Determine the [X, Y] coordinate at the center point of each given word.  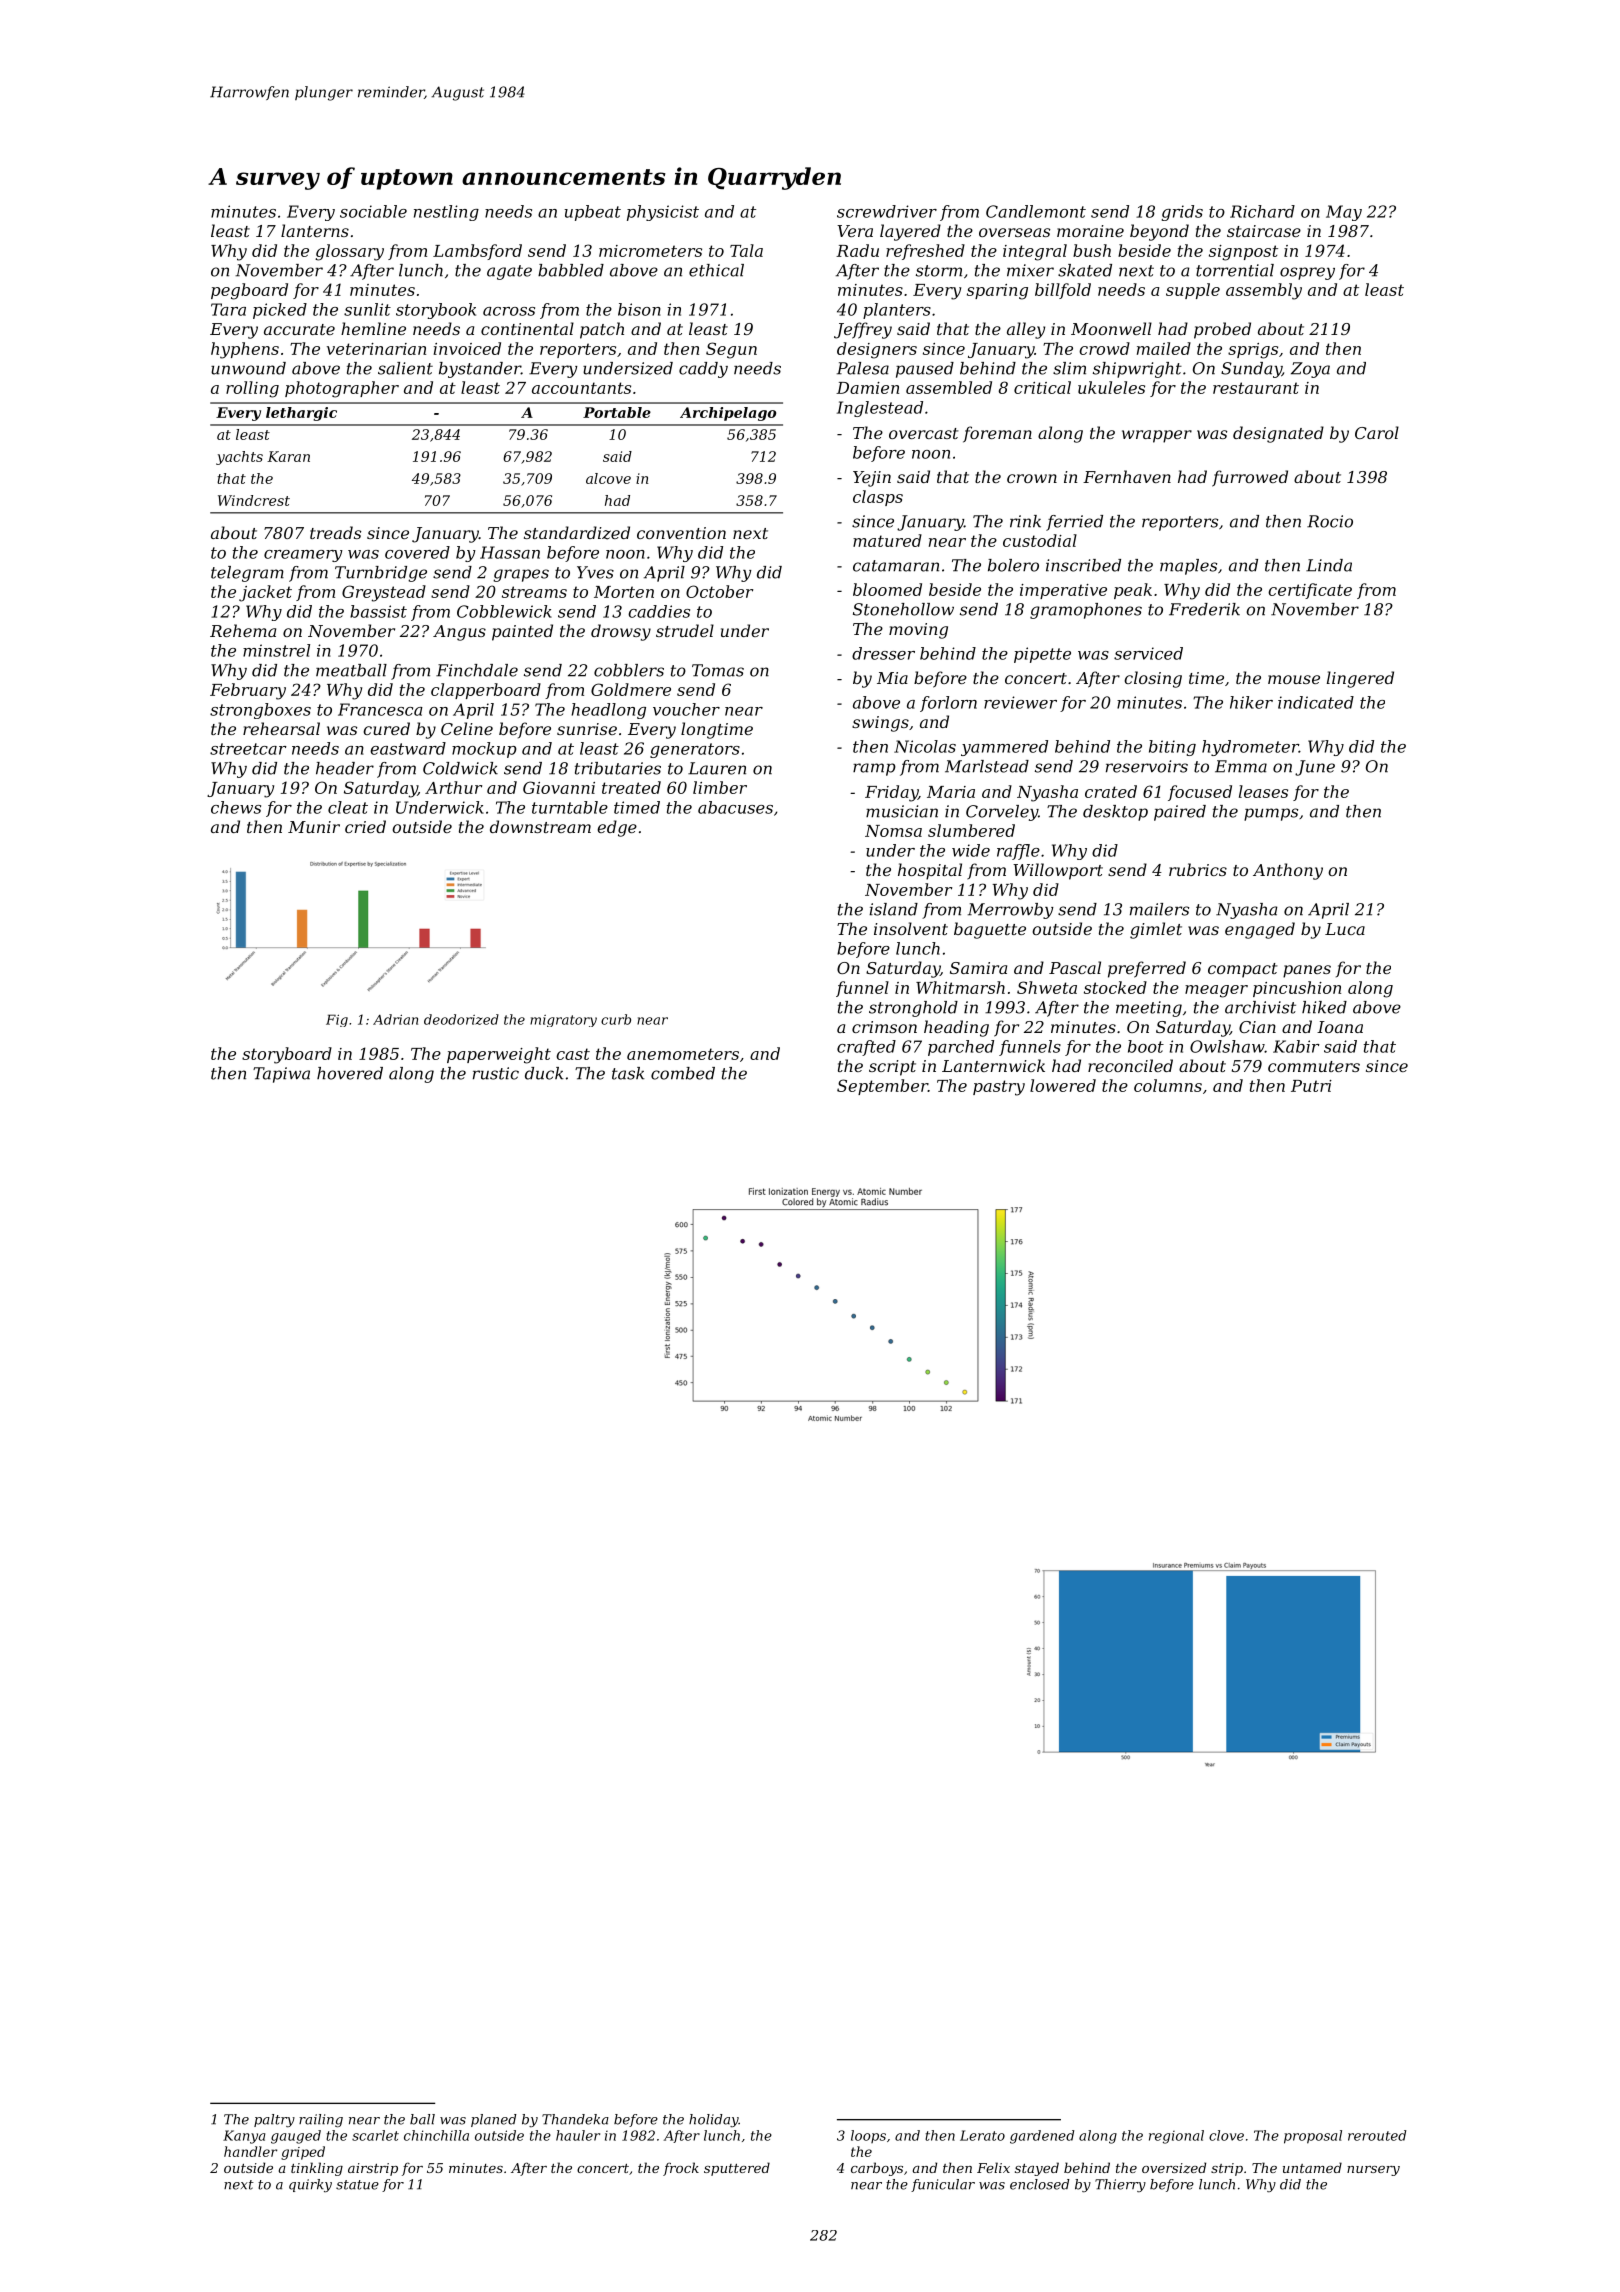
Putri [1311, 1086]
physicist [663, 213]
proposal [1313, 2137]
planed [494, 2120]
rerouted [1377, 2135]
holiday [714, 2120]
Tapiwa [281, 1075]
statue [357, 2185]
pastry [999, 1088]
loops [868, 2136]
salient [405, 368]
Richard [1262, 211]
